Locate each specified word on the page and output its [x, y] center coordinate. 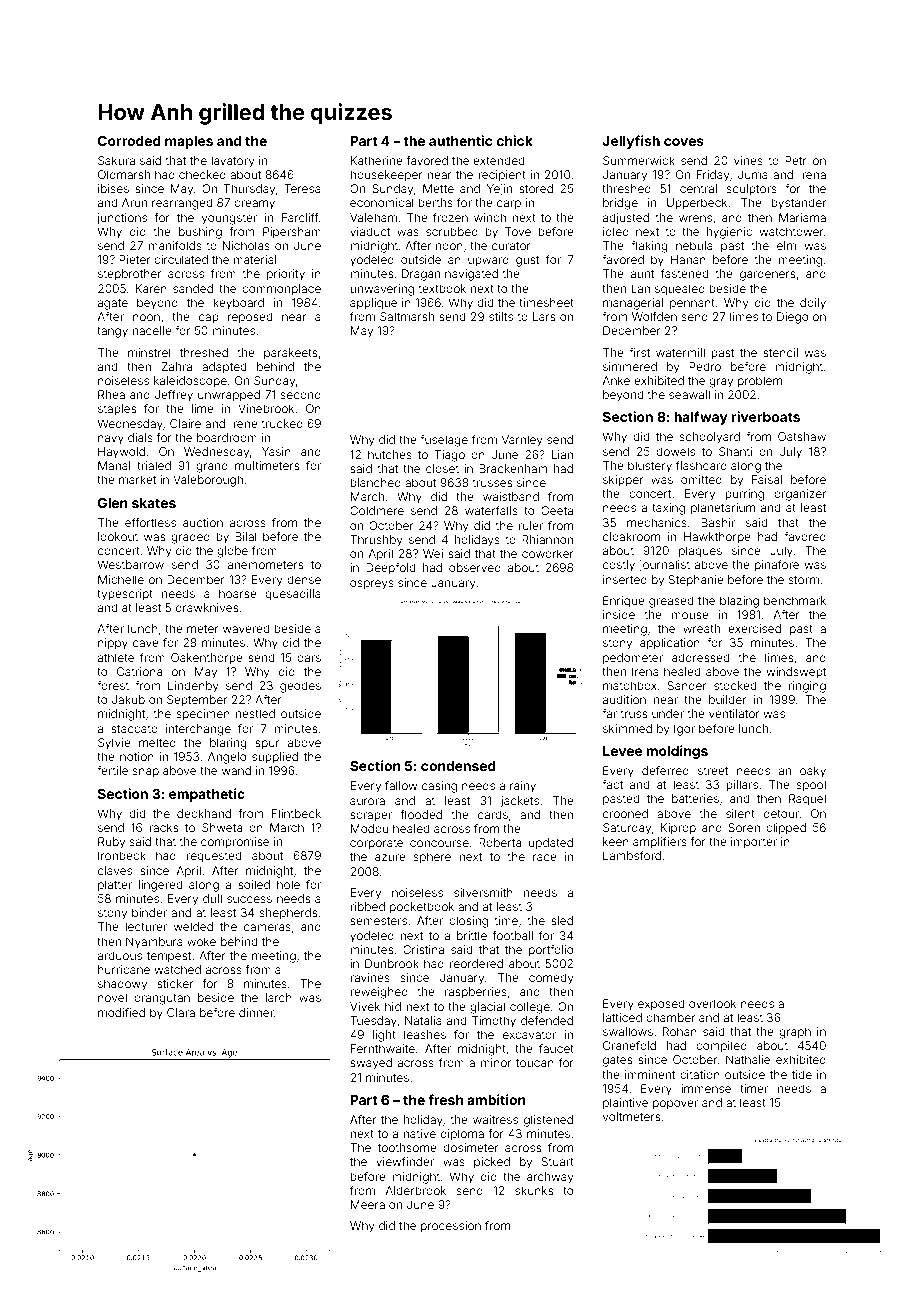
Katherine [377, 160]
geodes [300, 687]
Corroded [129, 141]
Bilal [246, 536]
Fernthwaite [383, 1048]
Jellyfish [631, 142]
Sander [687, 685]
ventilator [734, 713]
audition [624, 699]
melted [157, 742]
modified [121, 1012]
